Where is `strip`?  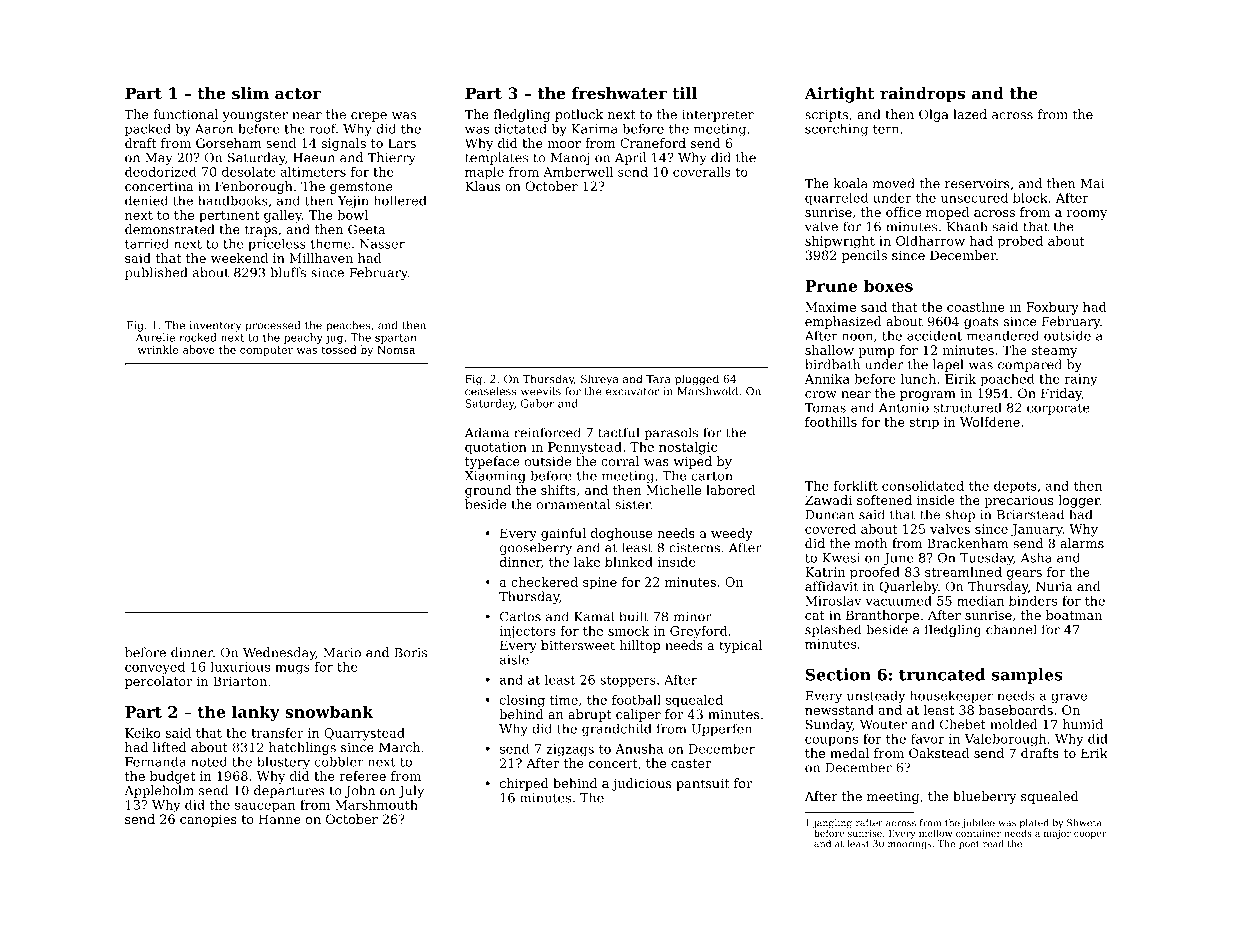 strip is located at coordinates (924, 423).
